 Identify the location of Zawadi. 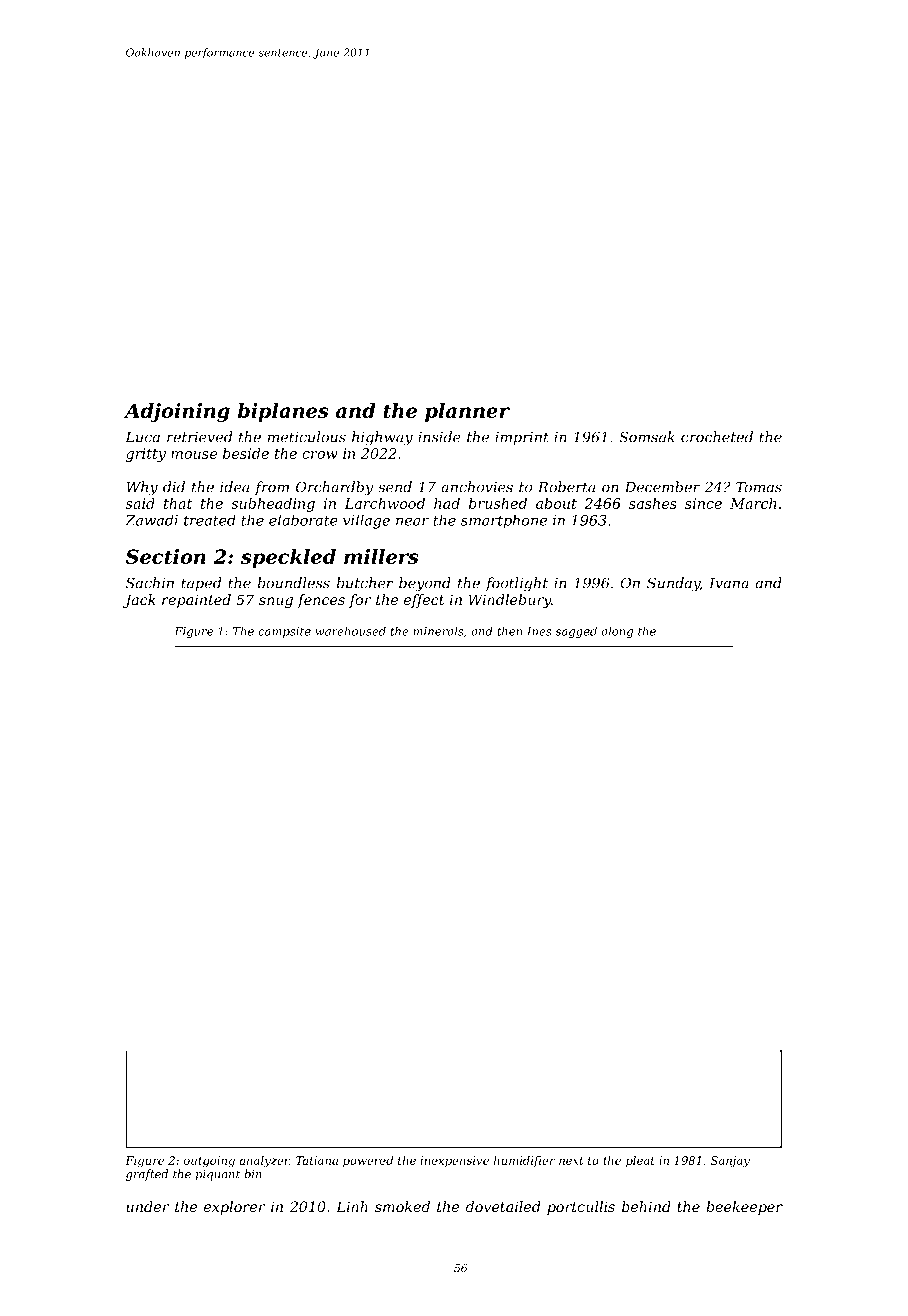
(151, 520).
